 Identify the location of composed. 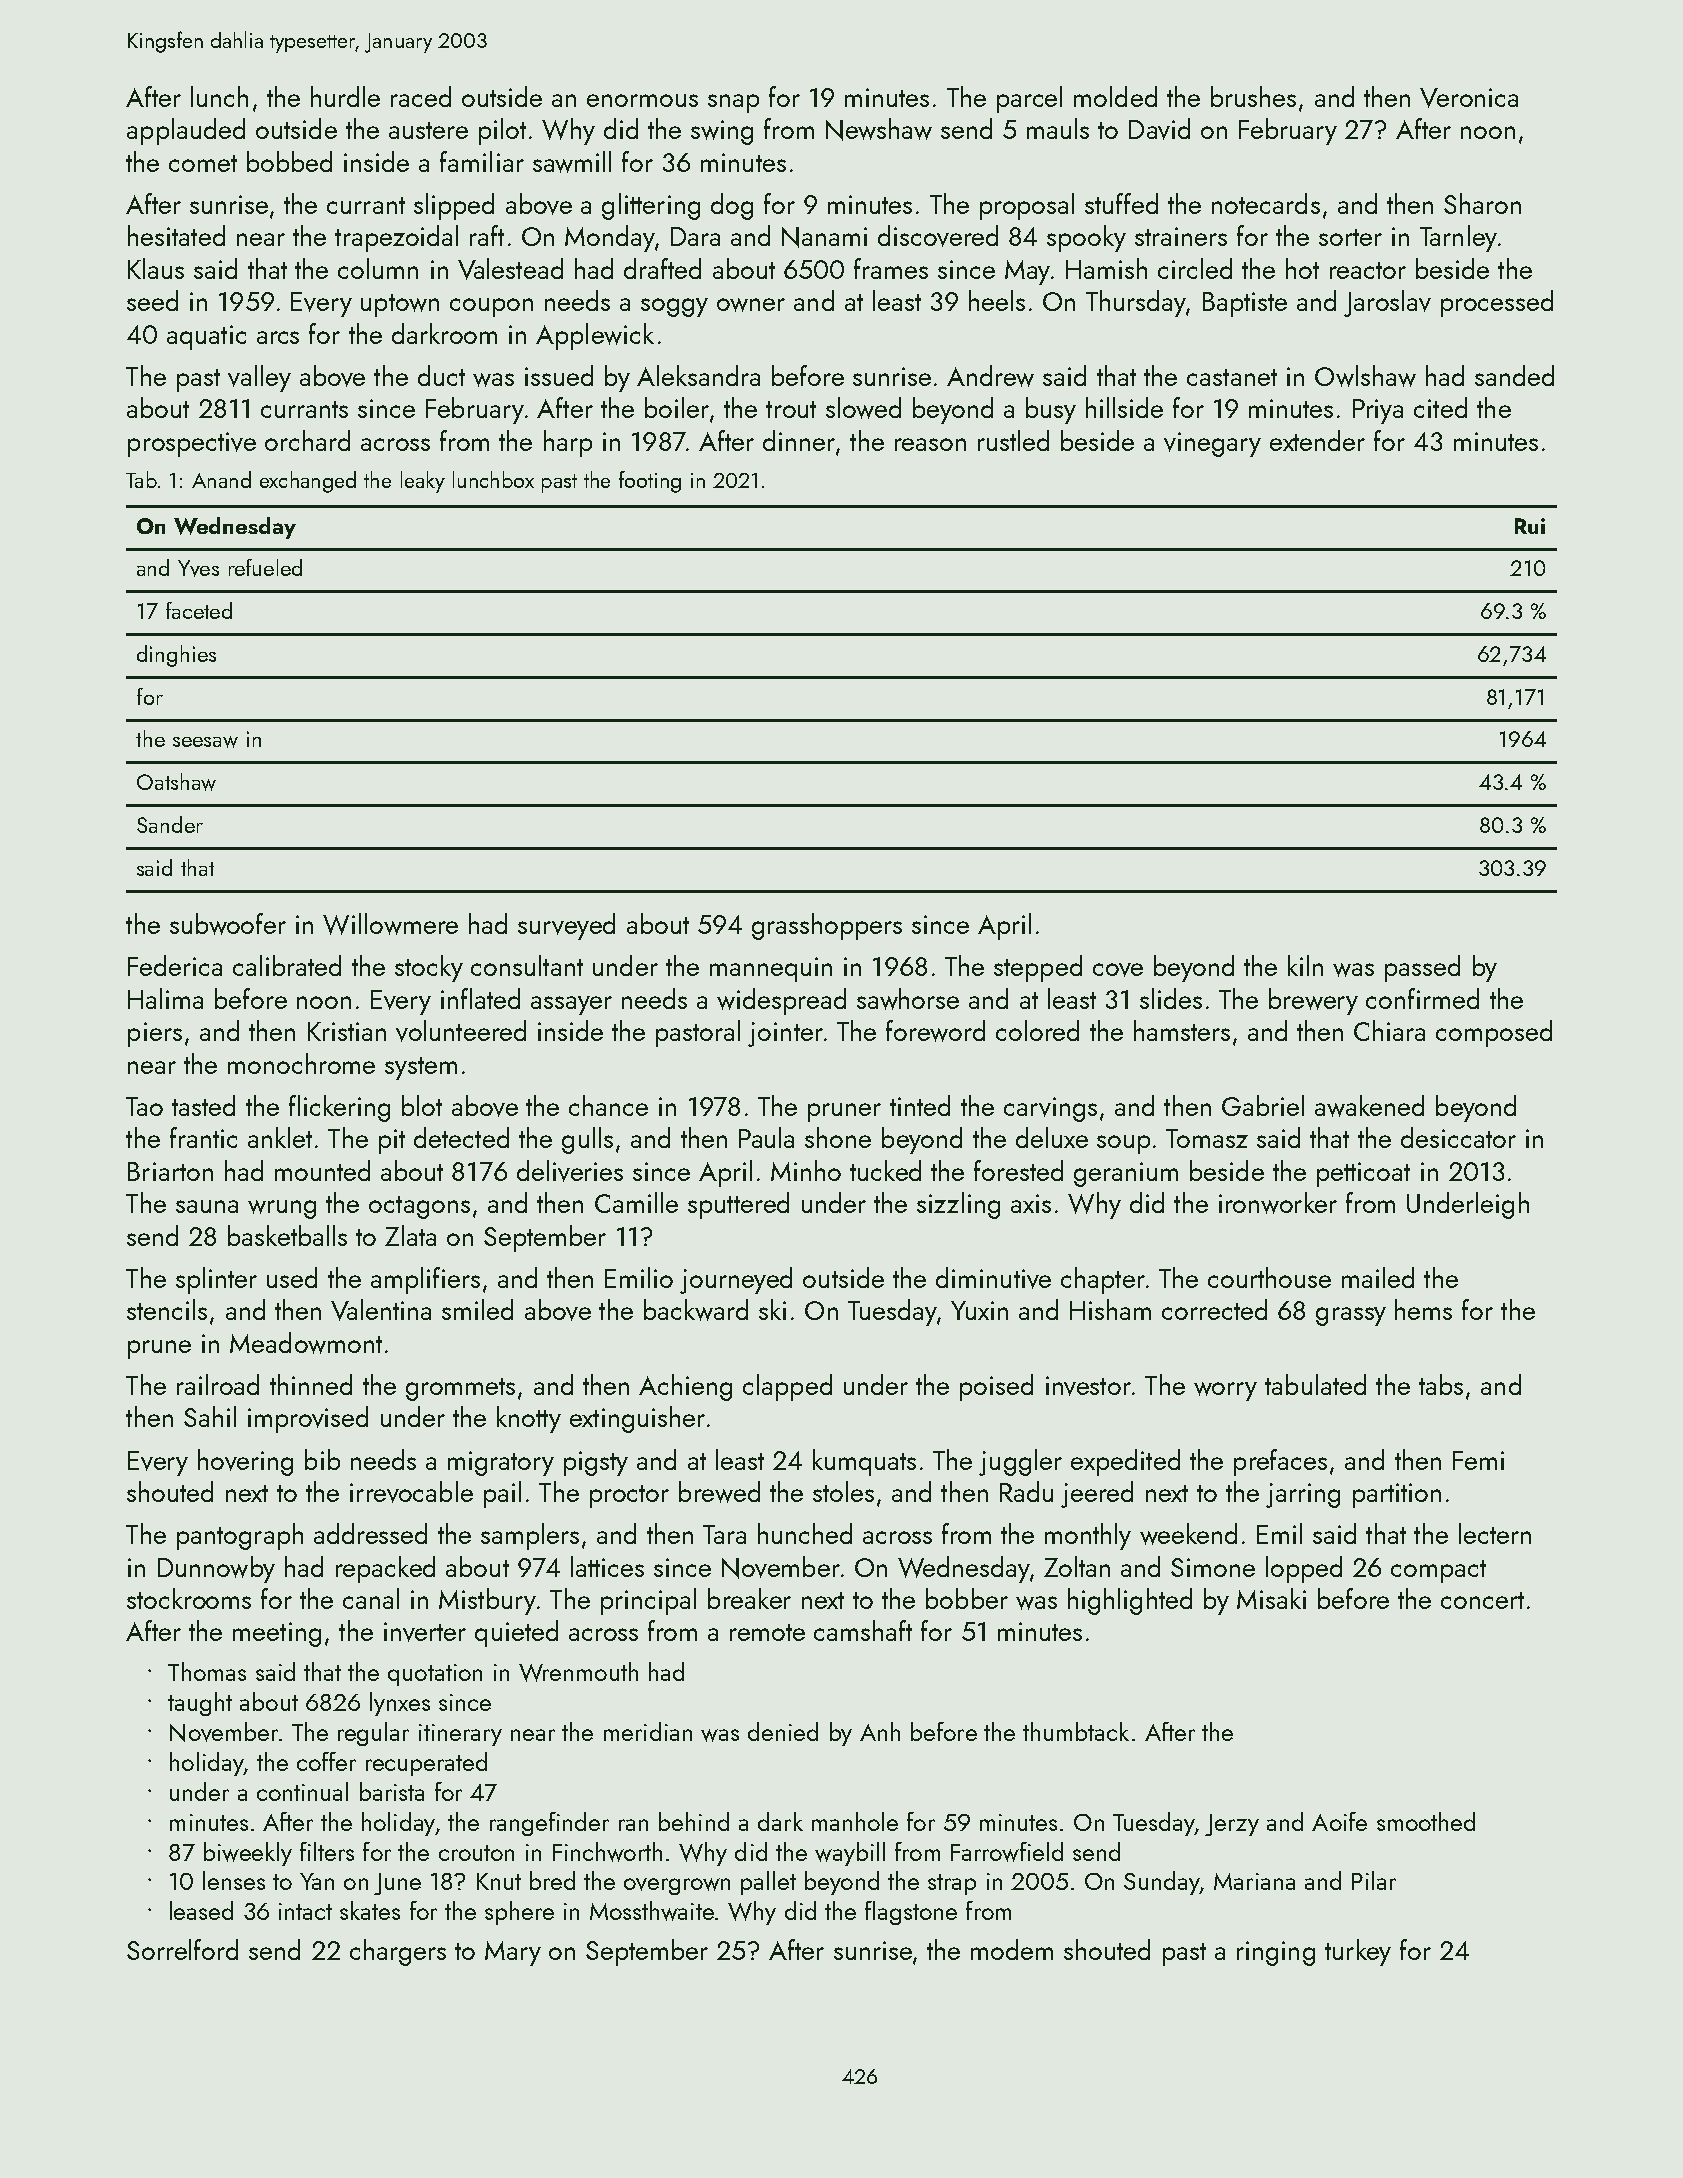
(1494, 1033).
